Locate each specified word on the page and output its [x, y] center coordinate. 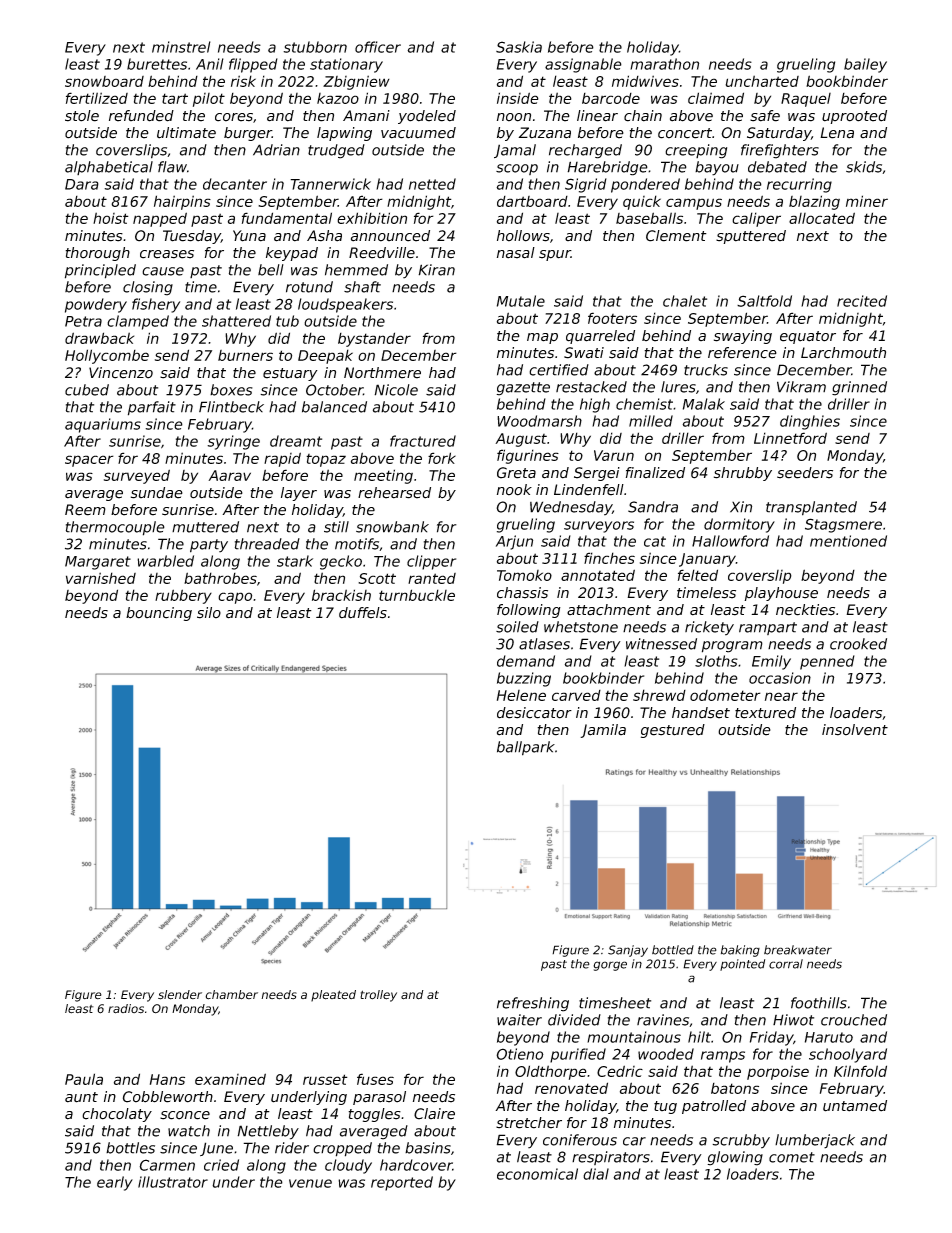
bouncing [159, 614]
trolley [378, 996]
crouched [854, 1020]
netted [432, 184]
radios [126, 1009]
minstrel [181, 47]
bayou [717, 168]
